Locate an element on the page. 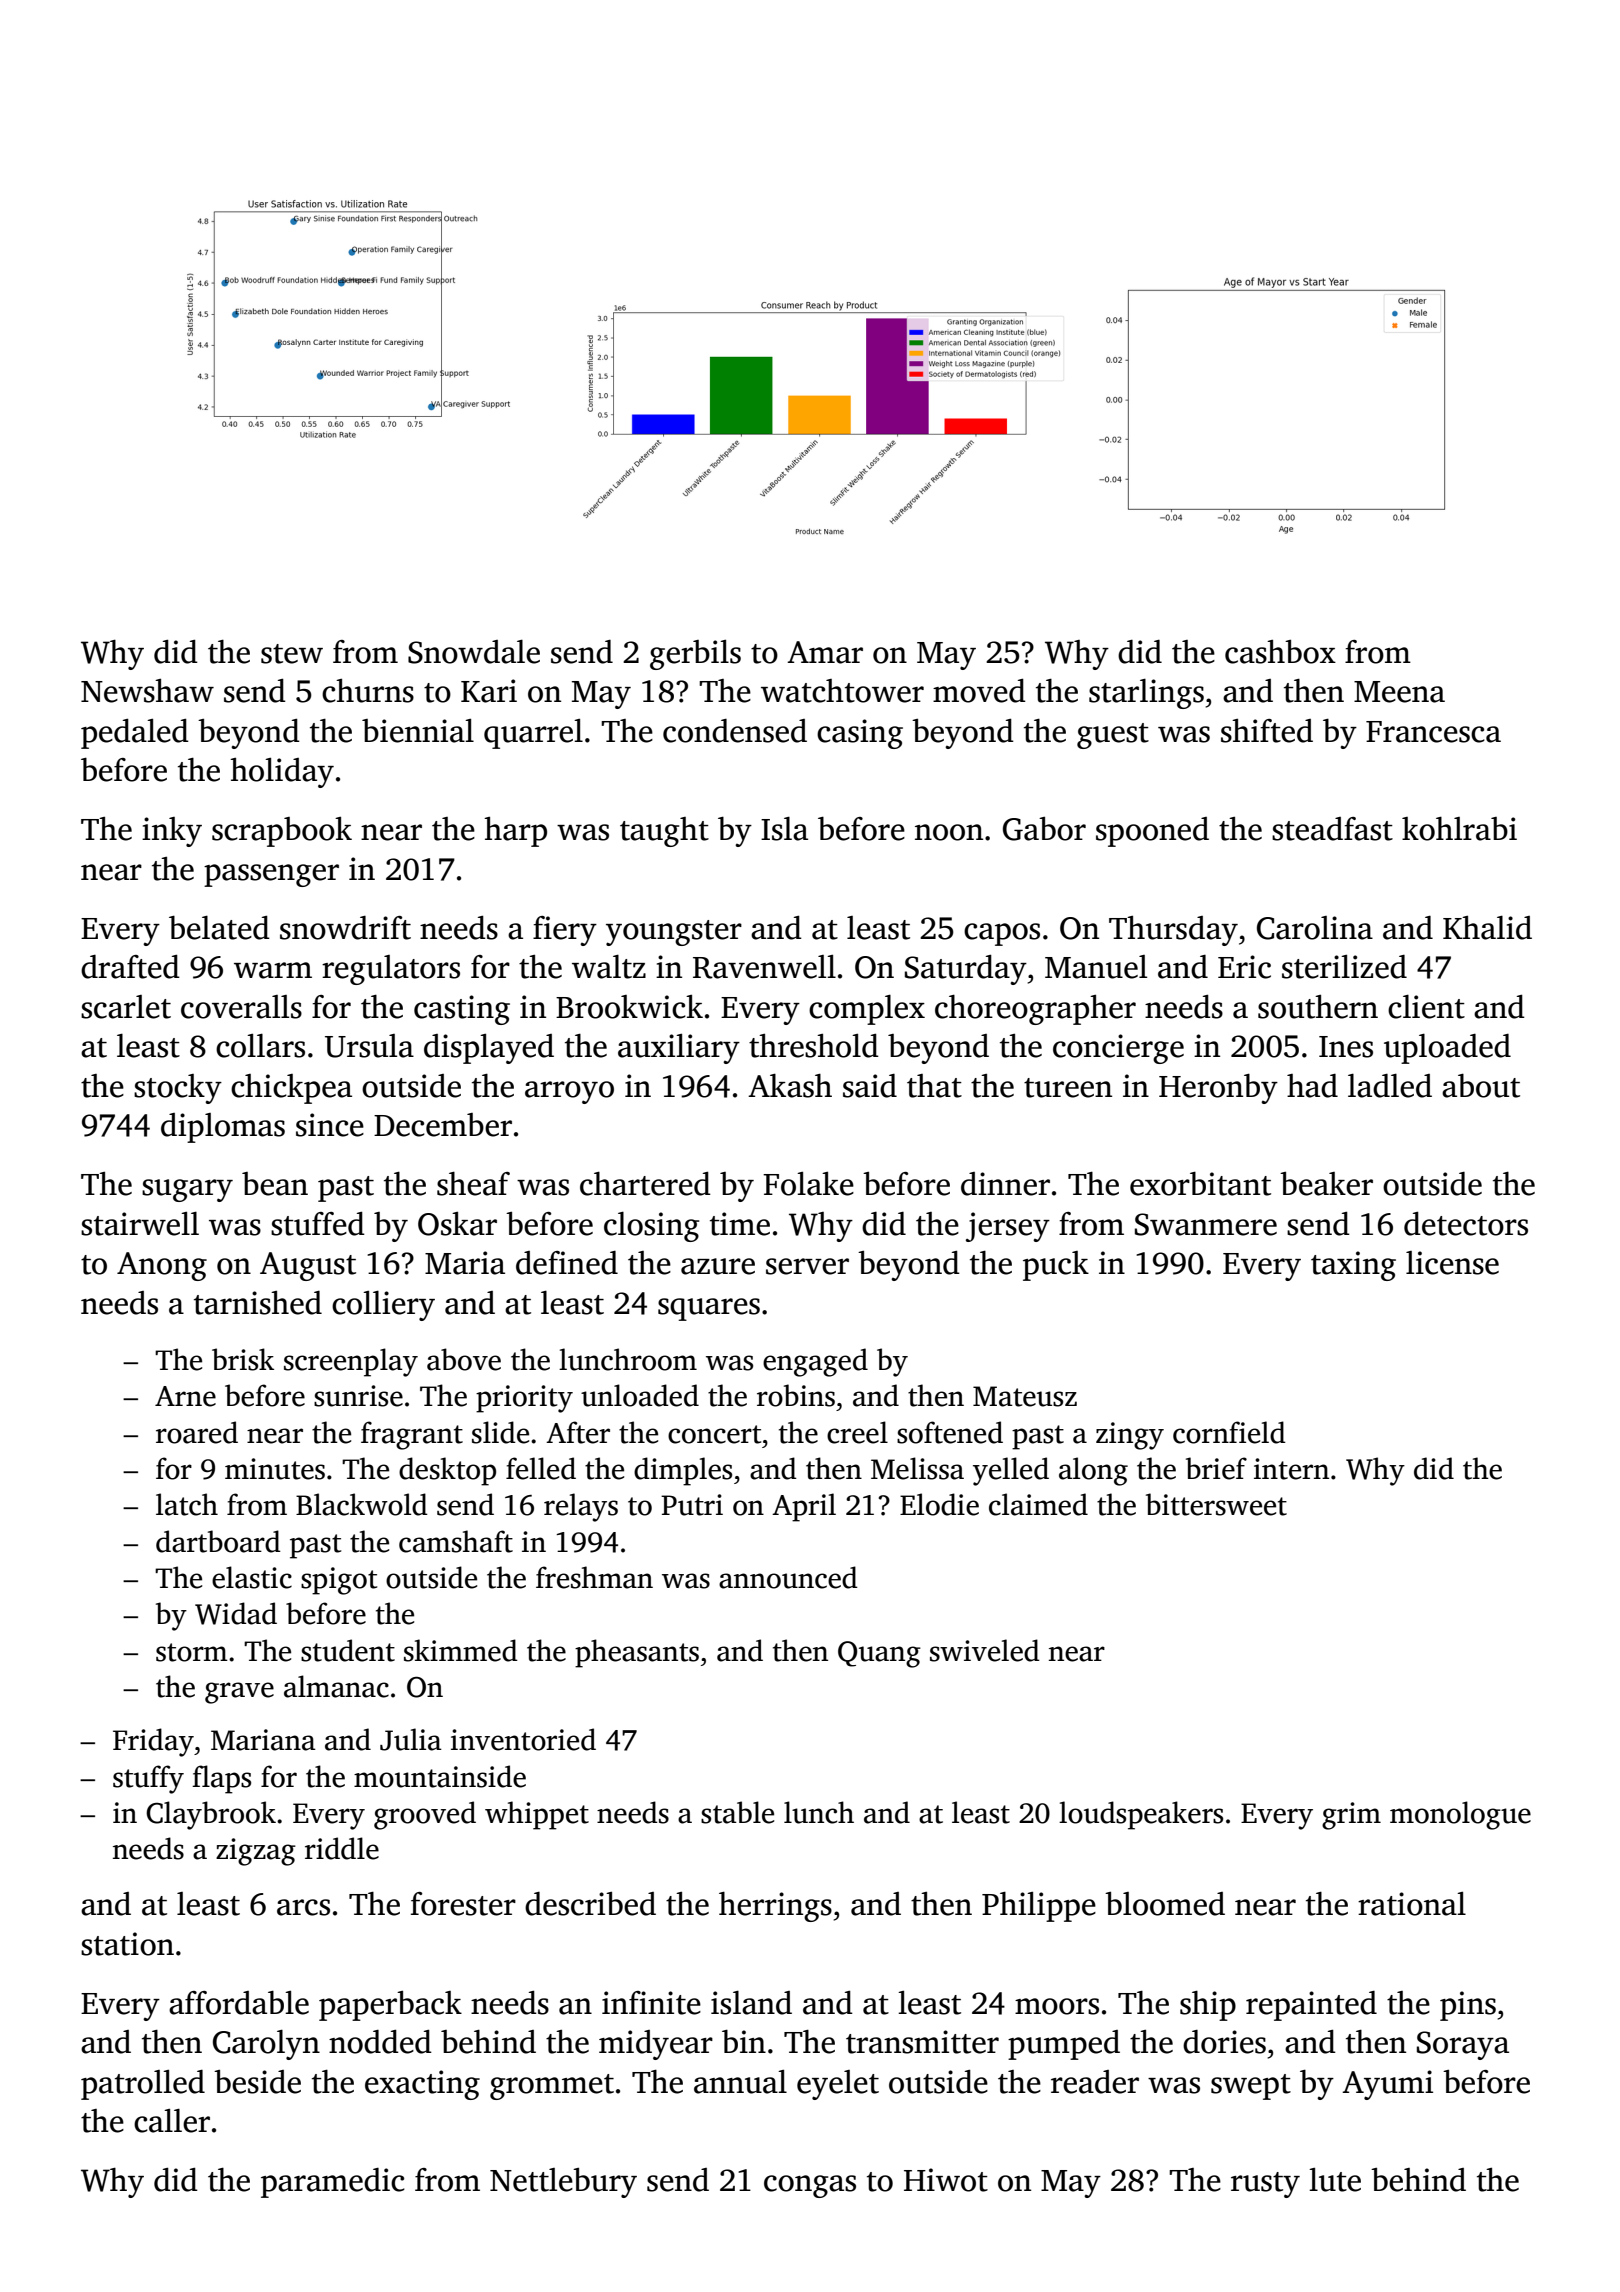  gerbils is located at coordinates (695, 655).
